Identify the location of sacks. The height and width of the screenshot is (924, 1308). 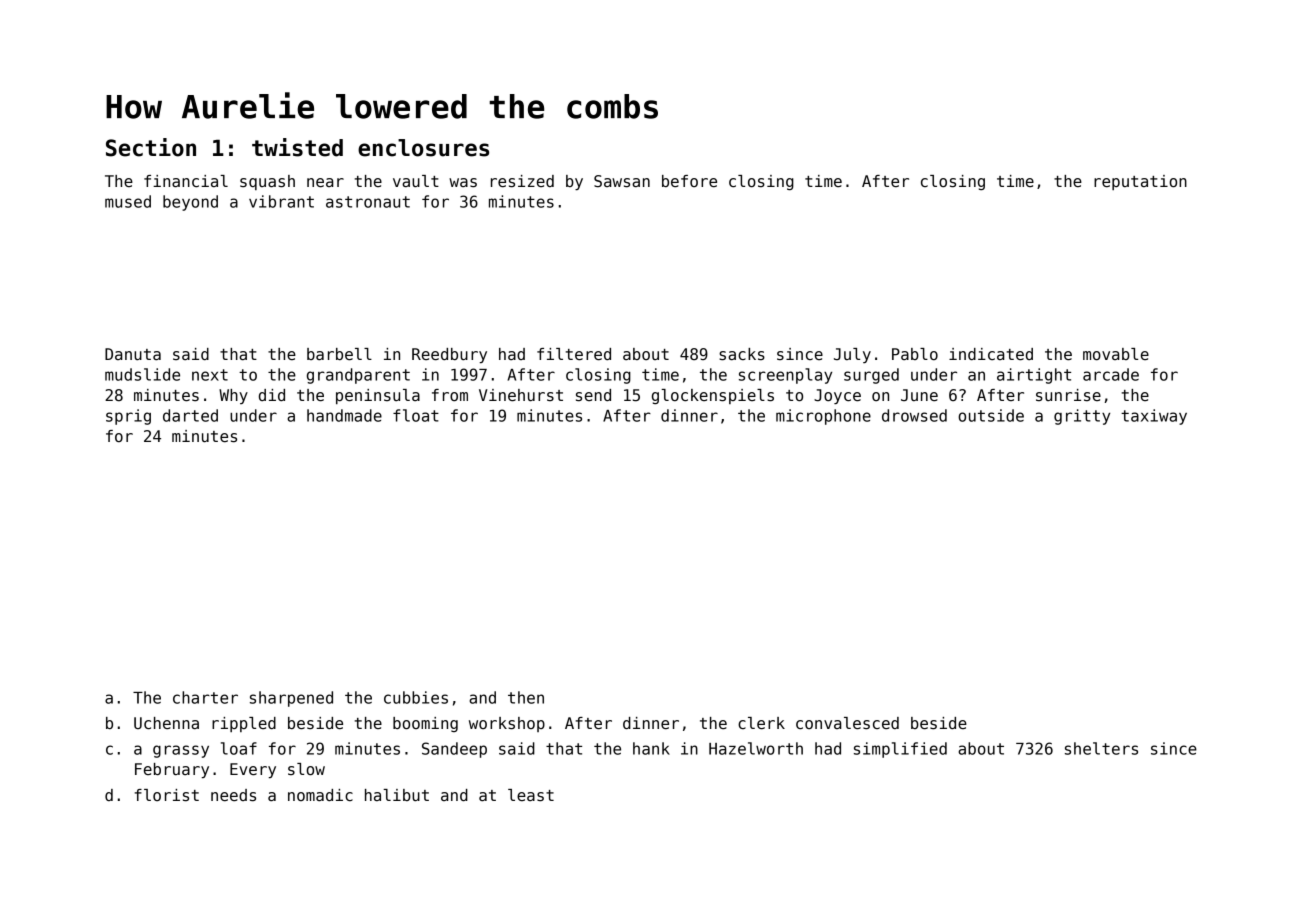
(742, 354).
